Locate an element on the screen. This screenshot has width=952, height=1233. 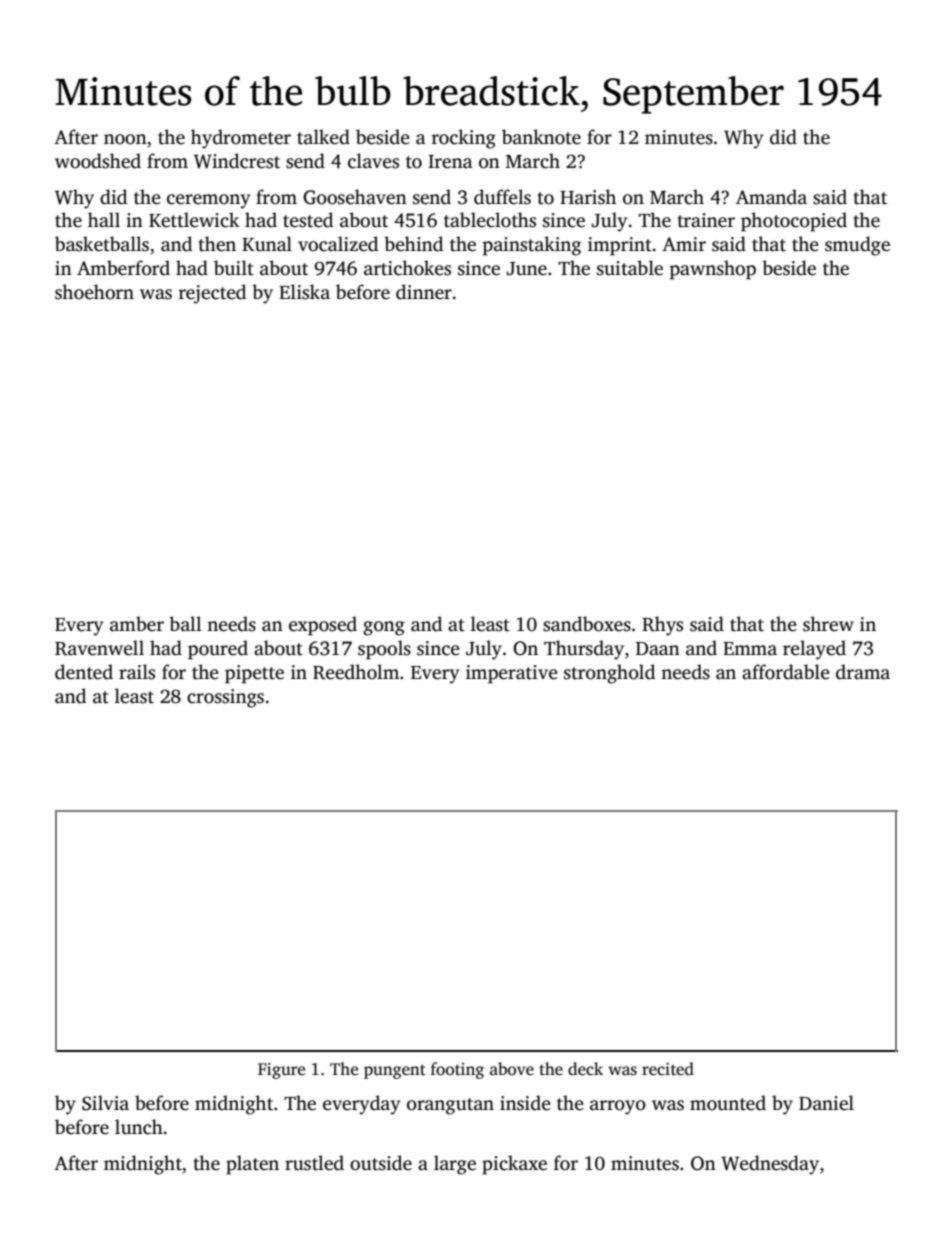
Amanda is located at coordinates (771, 197).
